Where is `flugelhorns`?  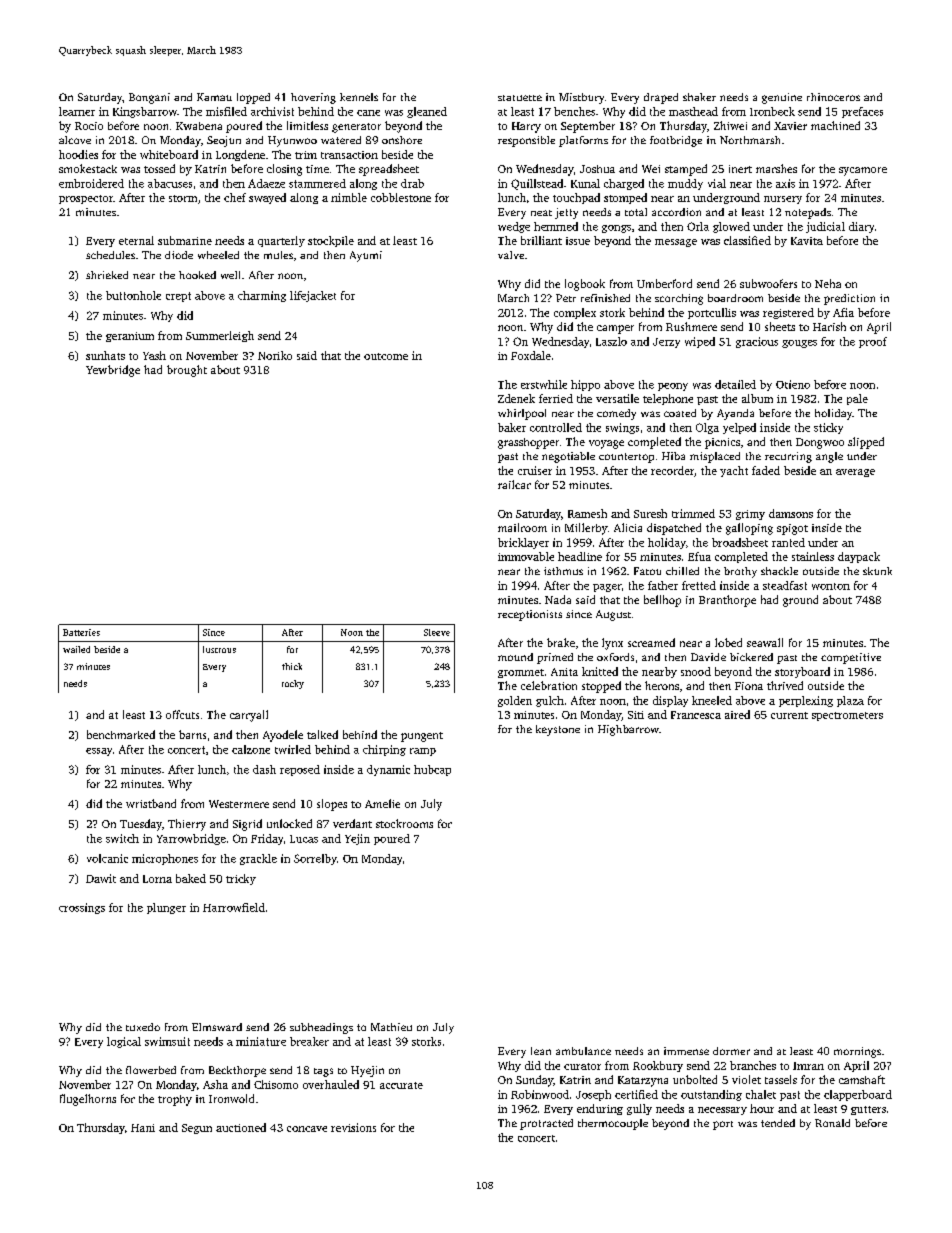 flugelhorns is located at coordinates (88, 1100).
